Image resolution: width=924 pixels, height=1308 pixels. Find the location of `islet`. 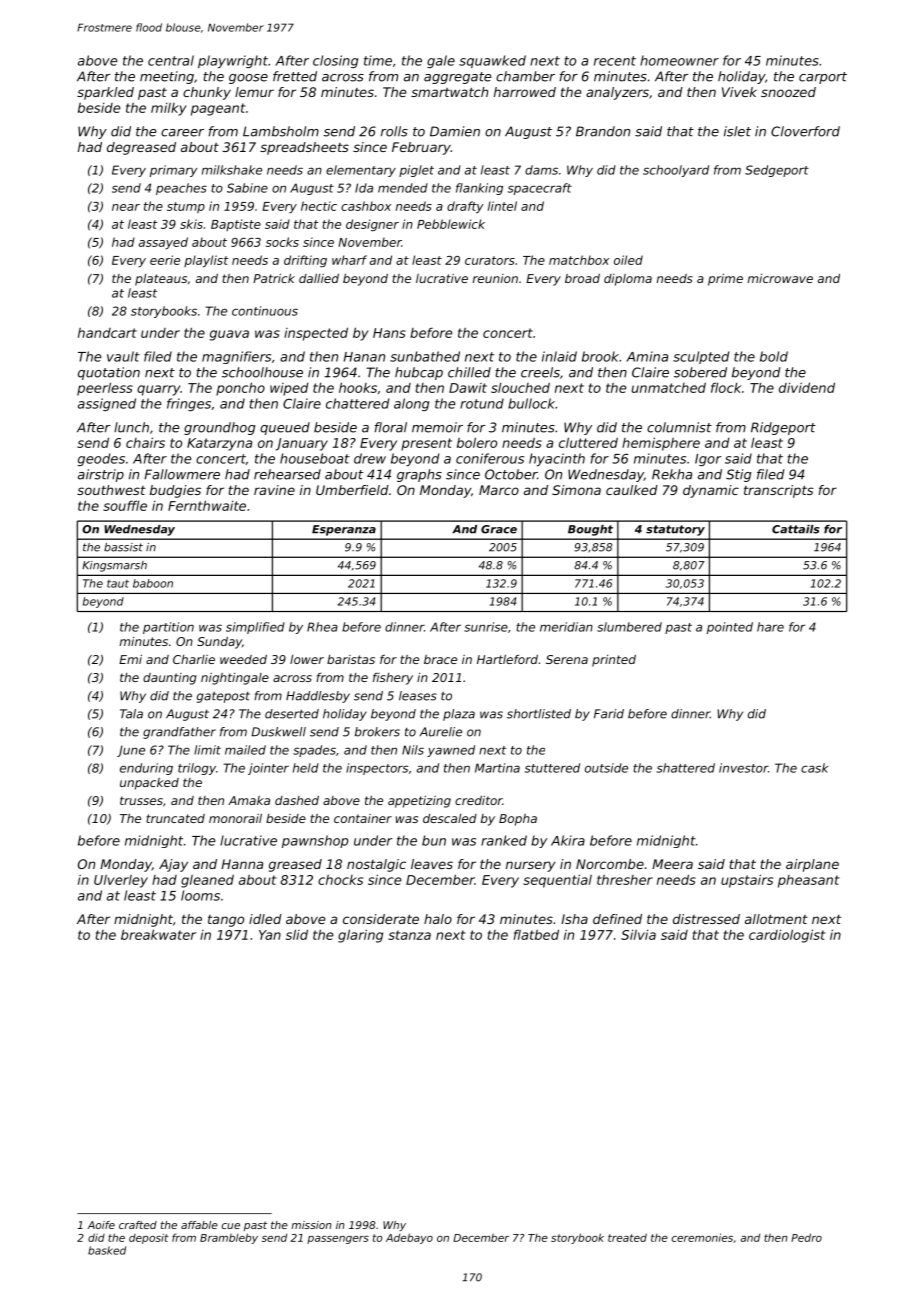

islet is located at coordinates (737, 131).
